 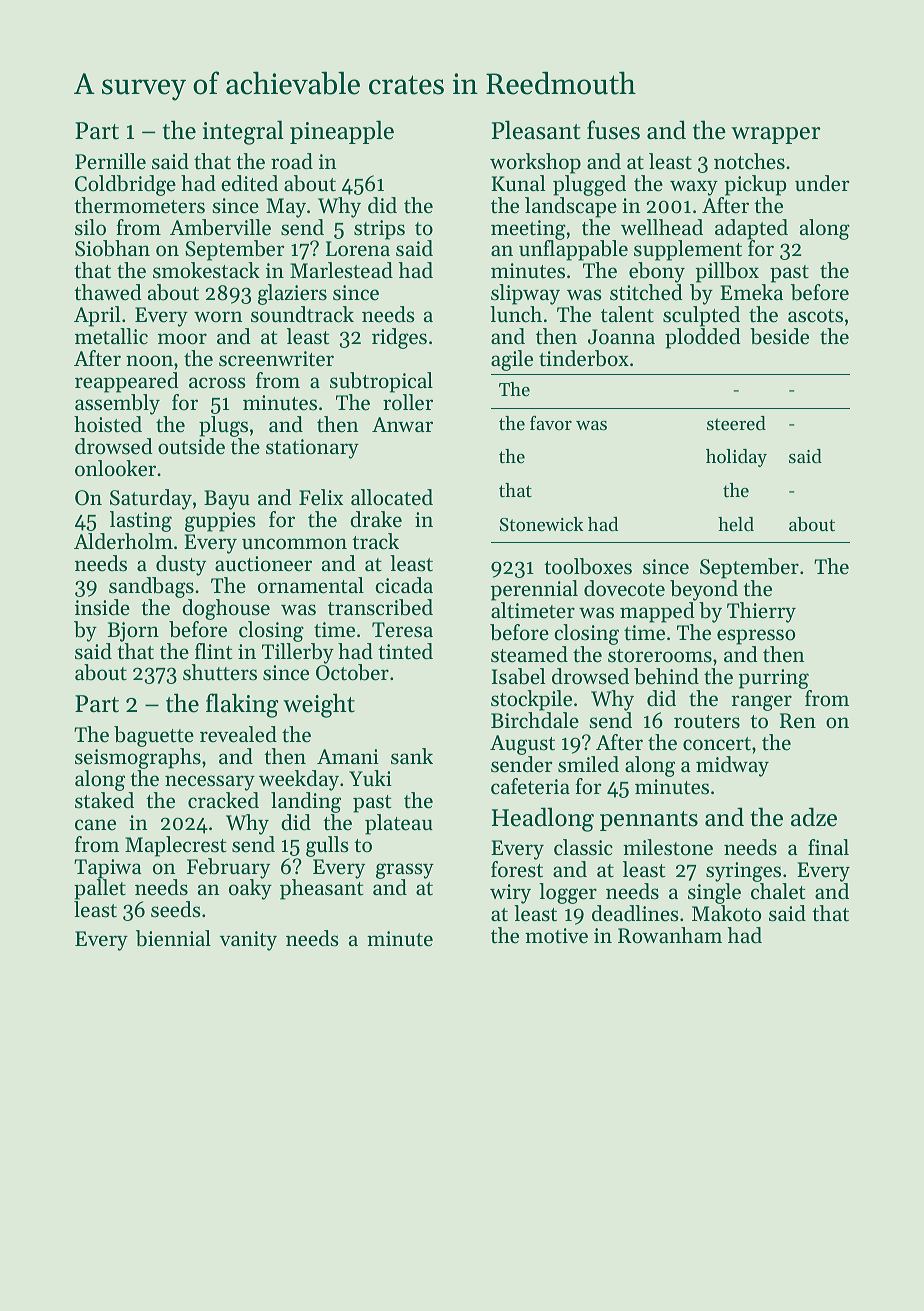 I want to click on fuses, so click(x=613, y=130).
